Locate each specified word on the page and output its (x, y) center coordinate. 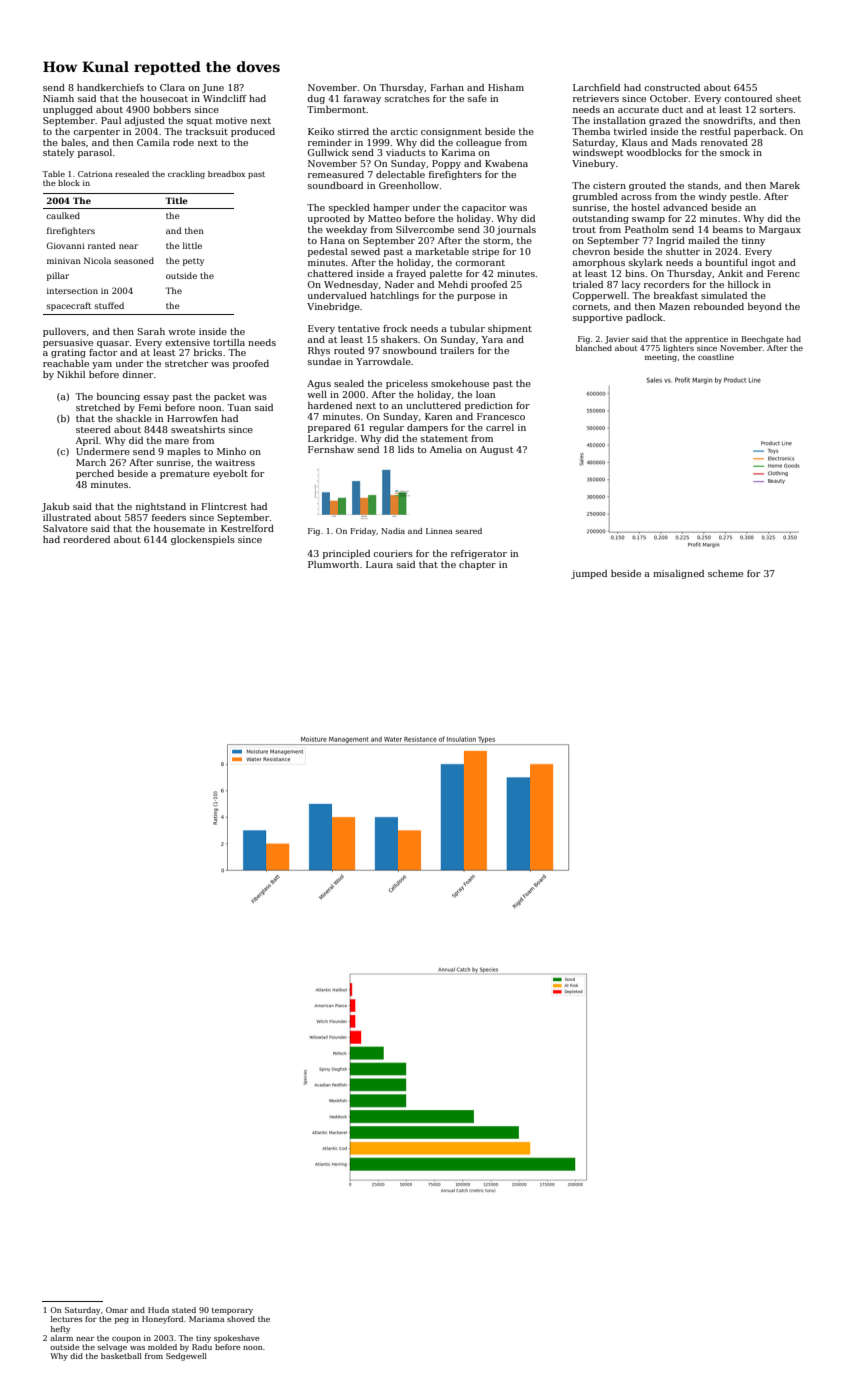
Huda (158, 1310)
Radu (202, 1347)
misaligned (678, 574)
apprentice (706, 340)
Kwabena (506, 163)
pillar (58, 276)
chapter (477, 565)
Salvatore (65, 528)
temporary (232, 1311)
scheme (725, 573)
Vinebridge (333, 307)
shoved (241, 1319)
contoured (748, 98)
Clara (172, 87)
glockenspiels (203, 540)
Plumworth (333, 564)
